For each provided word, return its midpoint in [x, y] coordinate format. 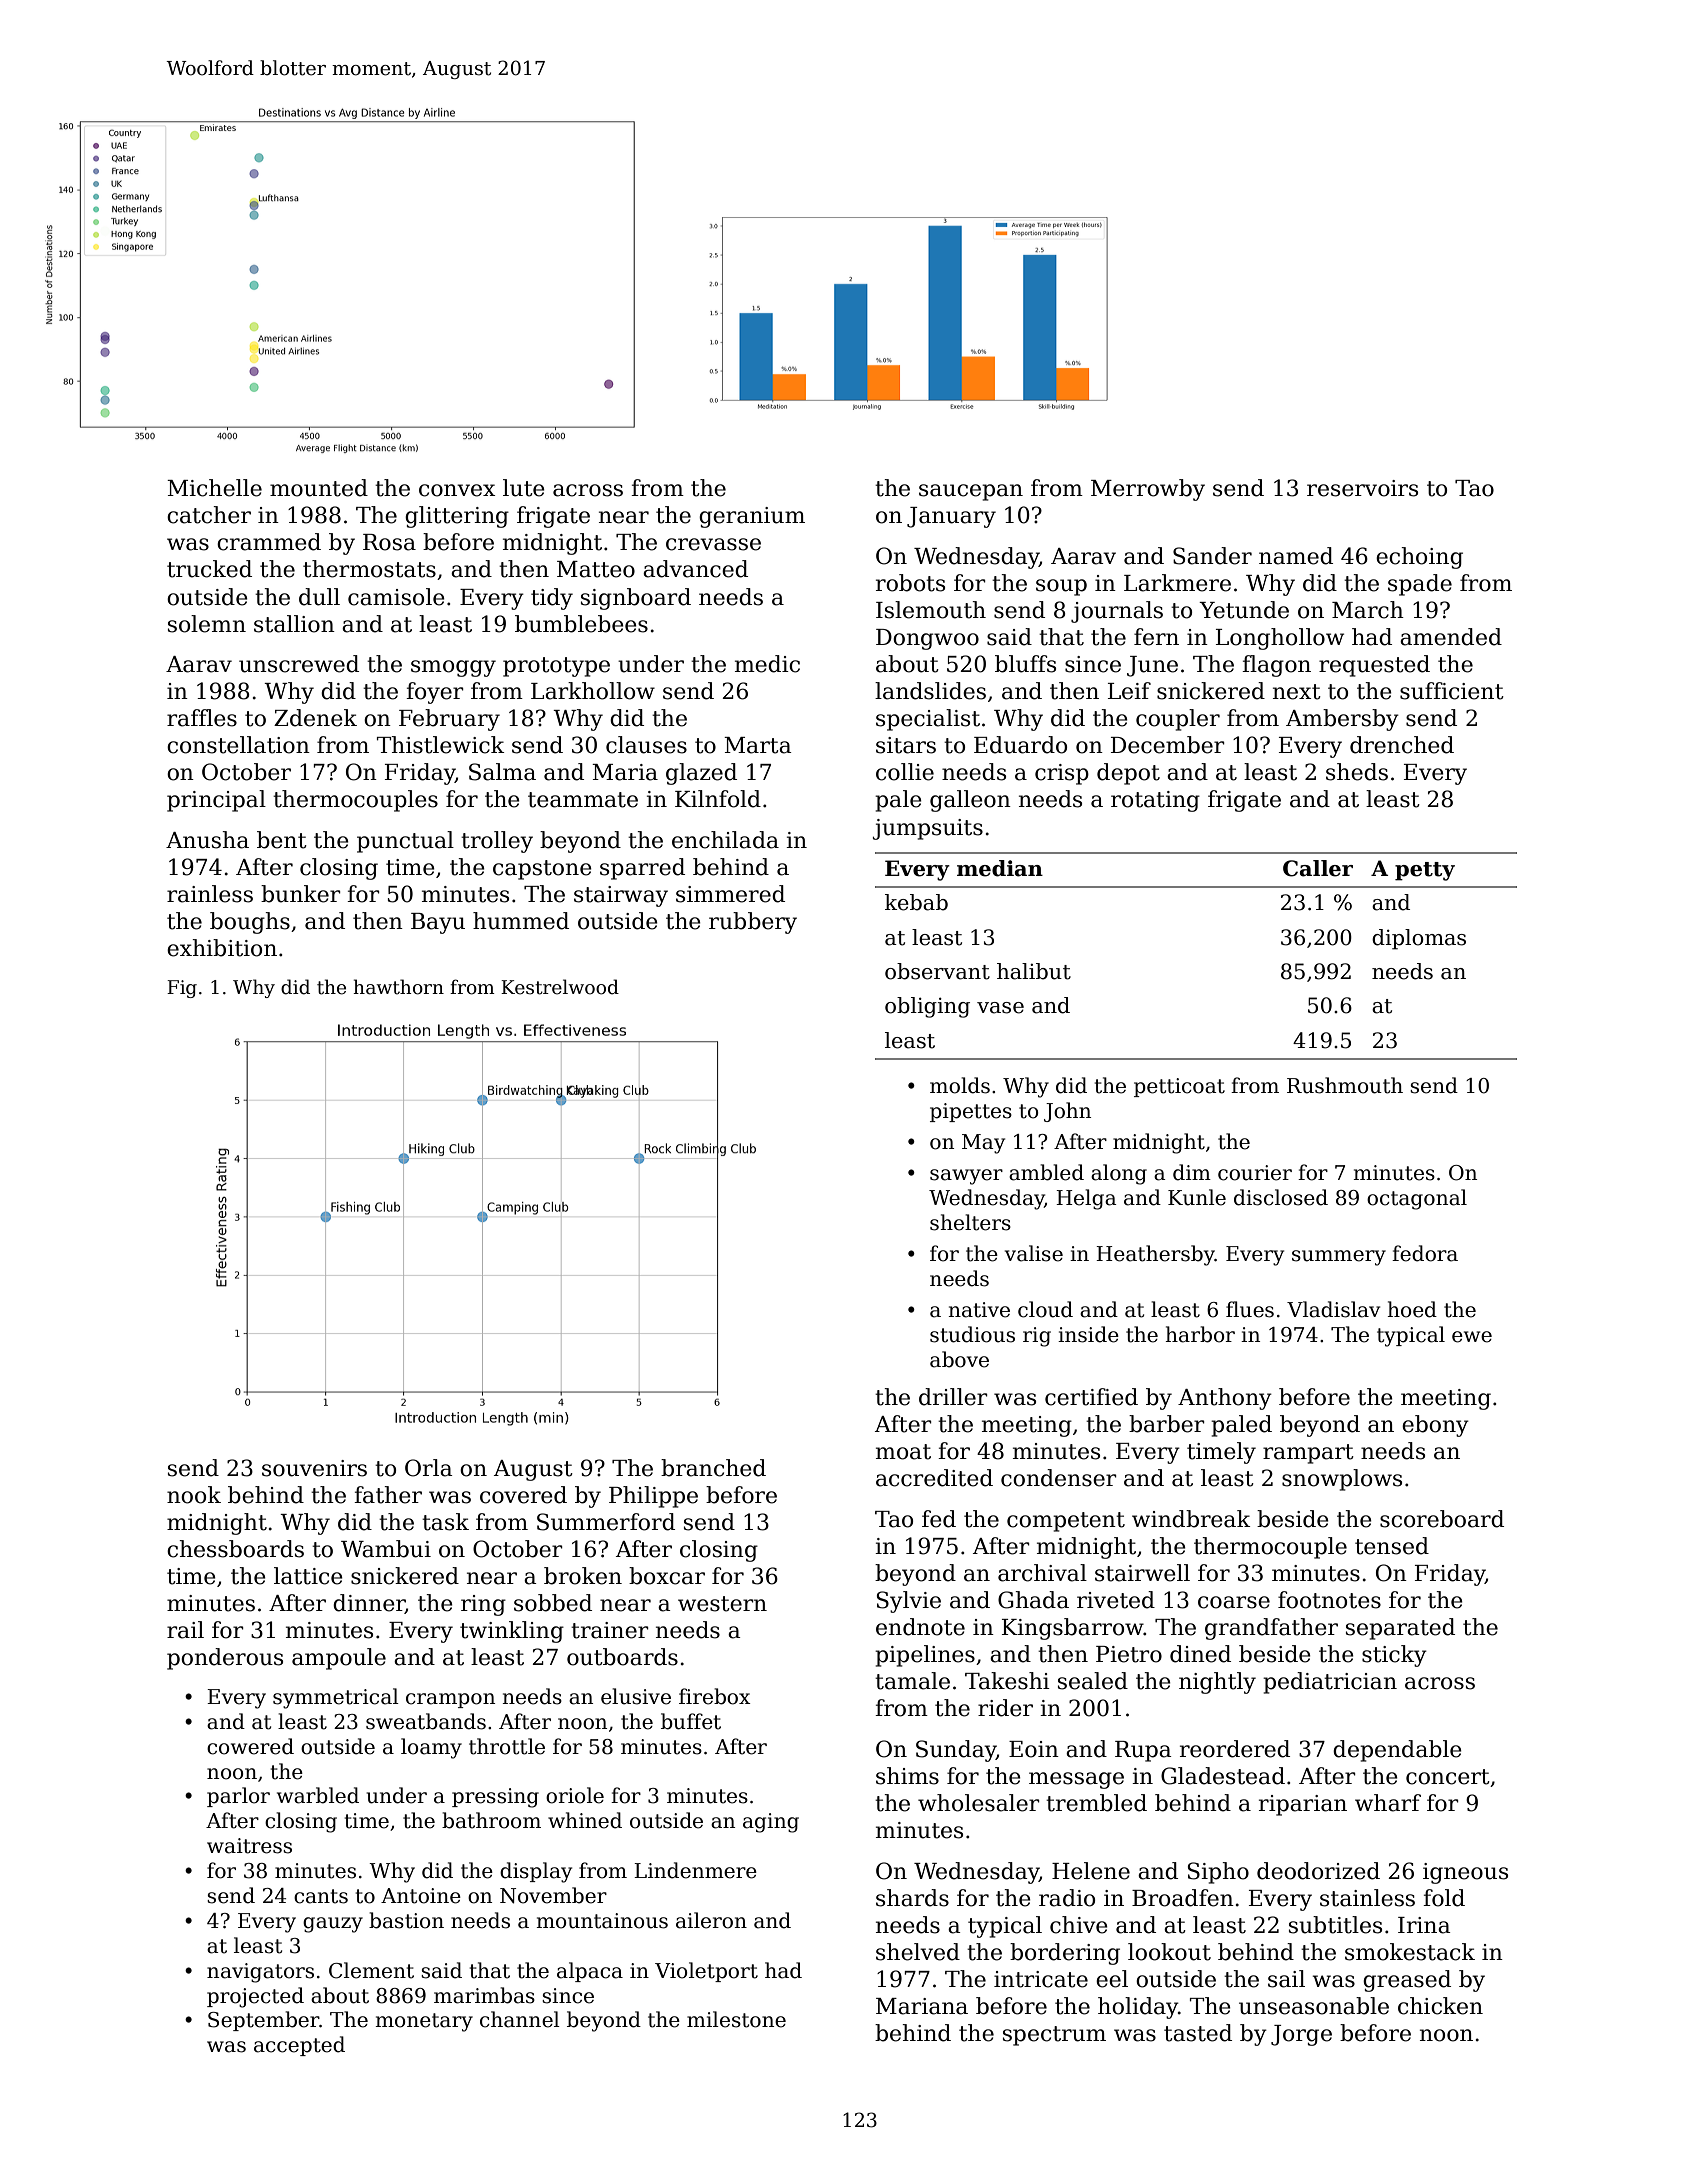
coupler [1178, 720]
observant [937, 971]
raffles [202, 718]
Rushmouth [1345, 1085]
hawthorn [398, 987]
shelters [970, 1222]
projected [255, 1997]
